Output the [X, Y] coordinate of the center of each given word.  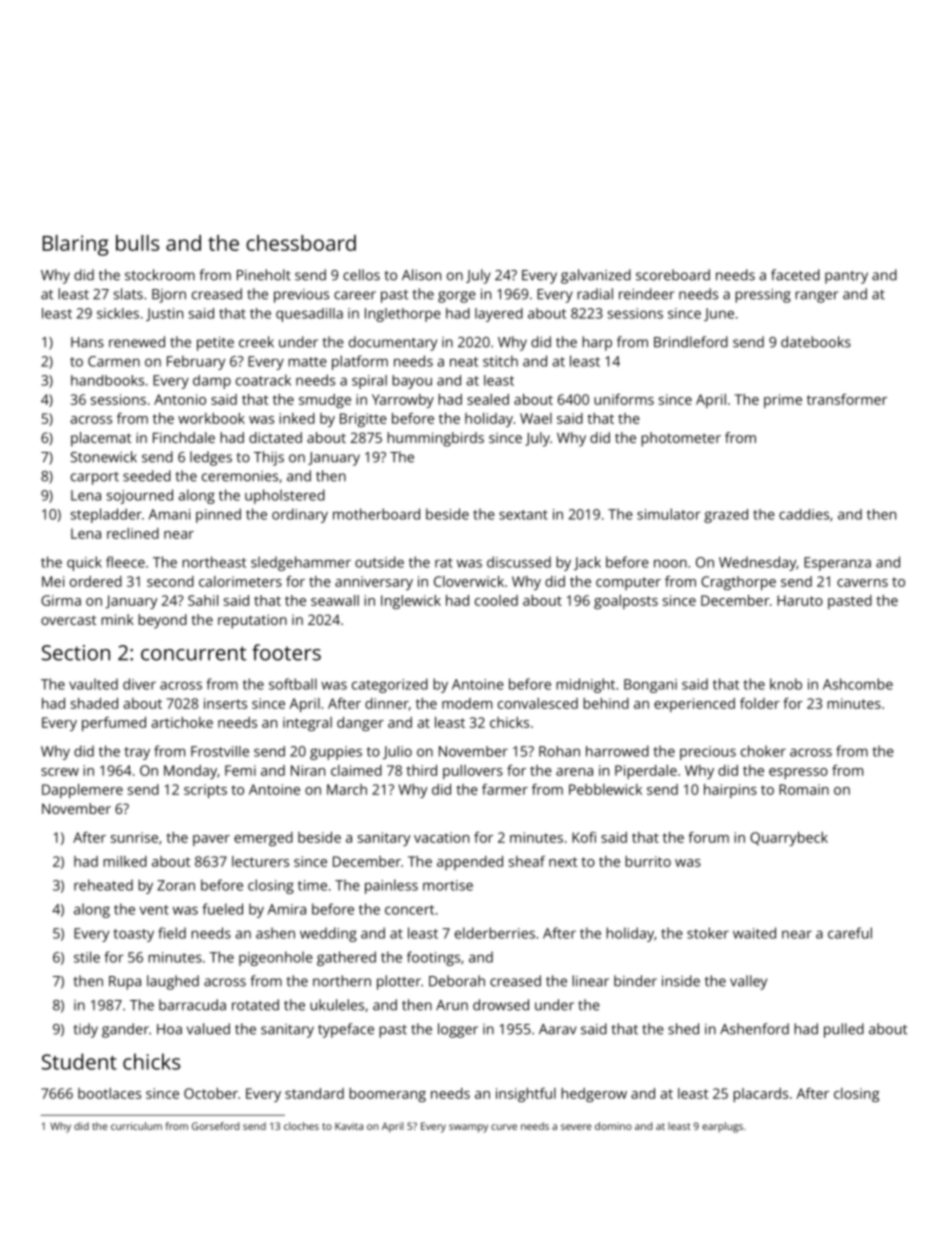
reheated [103, 885]
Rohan [559, 751]
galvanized [596, 276]
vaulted [93, 684]
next [563, 862]
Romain [804, 789]
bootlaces [109, 1093]
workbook [211, 418]
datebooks [816, 342]
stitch [500, 361]
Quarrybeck [789, 839]
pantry [846, 277]
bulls [137, 243]
